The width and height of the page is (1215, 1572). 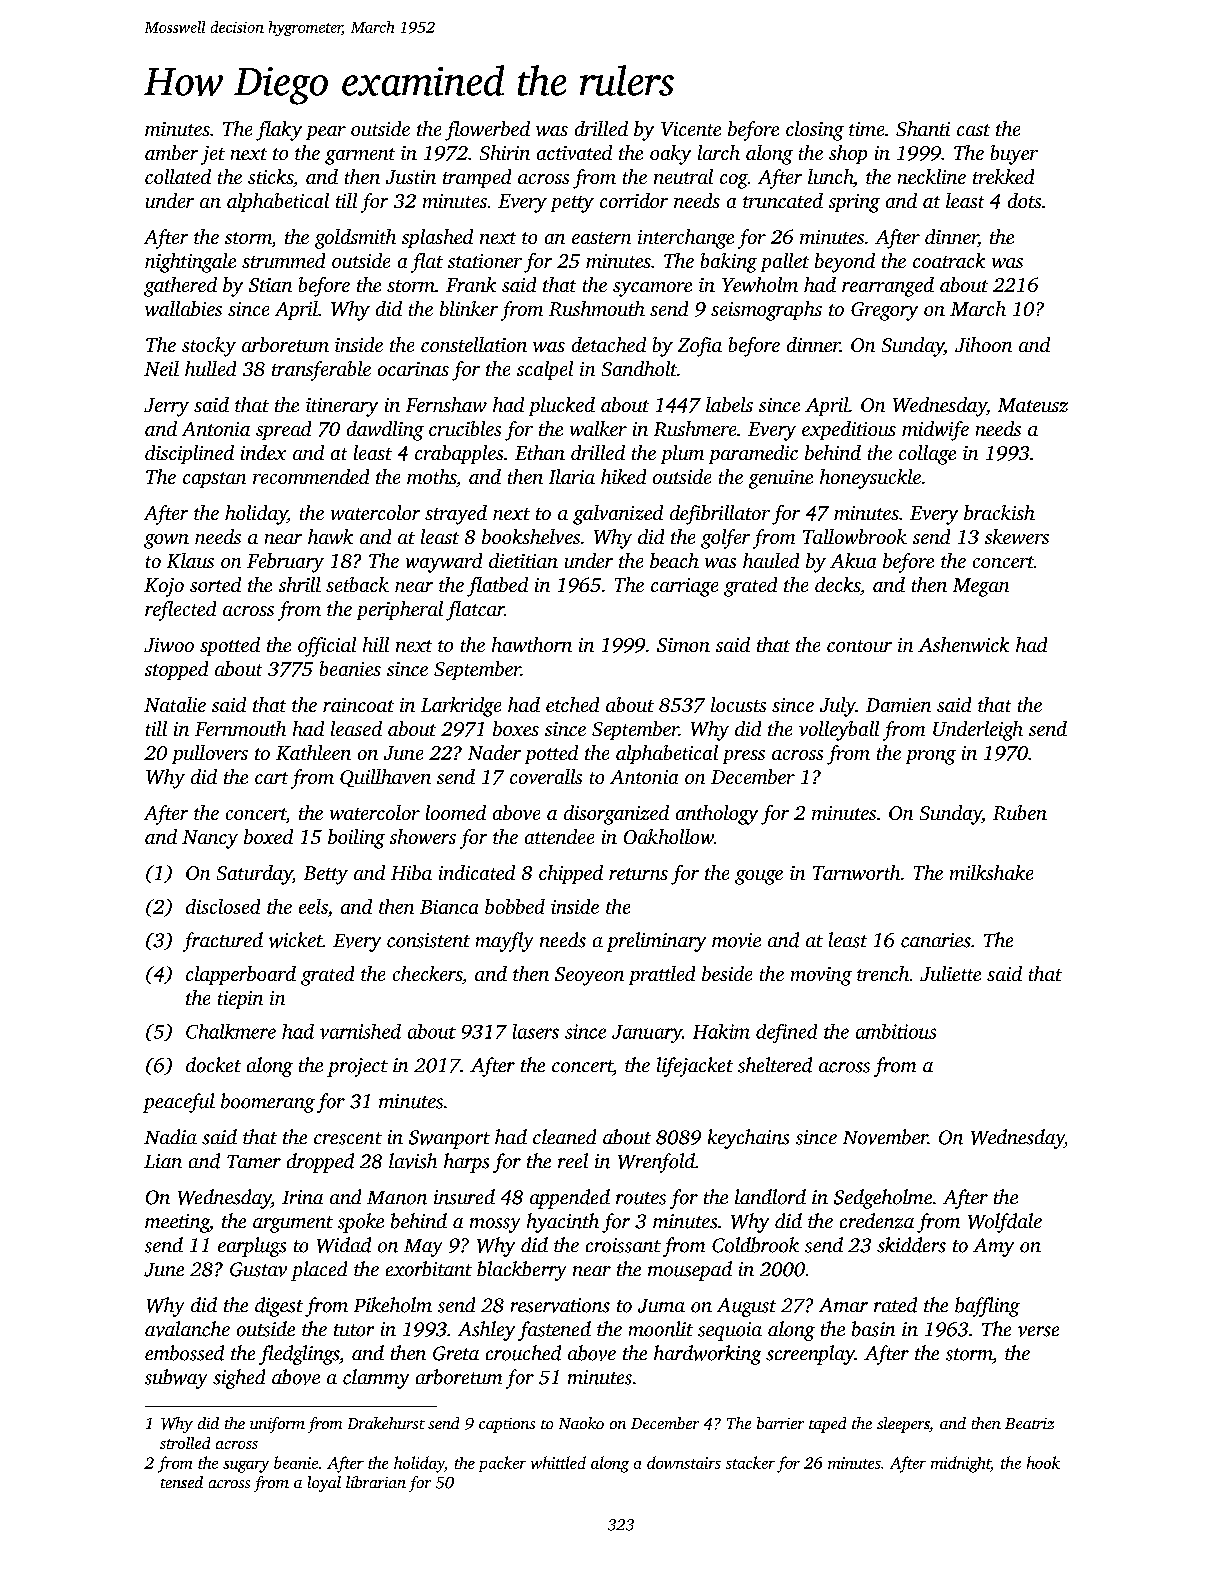 What do you see at coordinates (853, 560) in the page?
I see `Akua` at bounding box center [853, 560].
